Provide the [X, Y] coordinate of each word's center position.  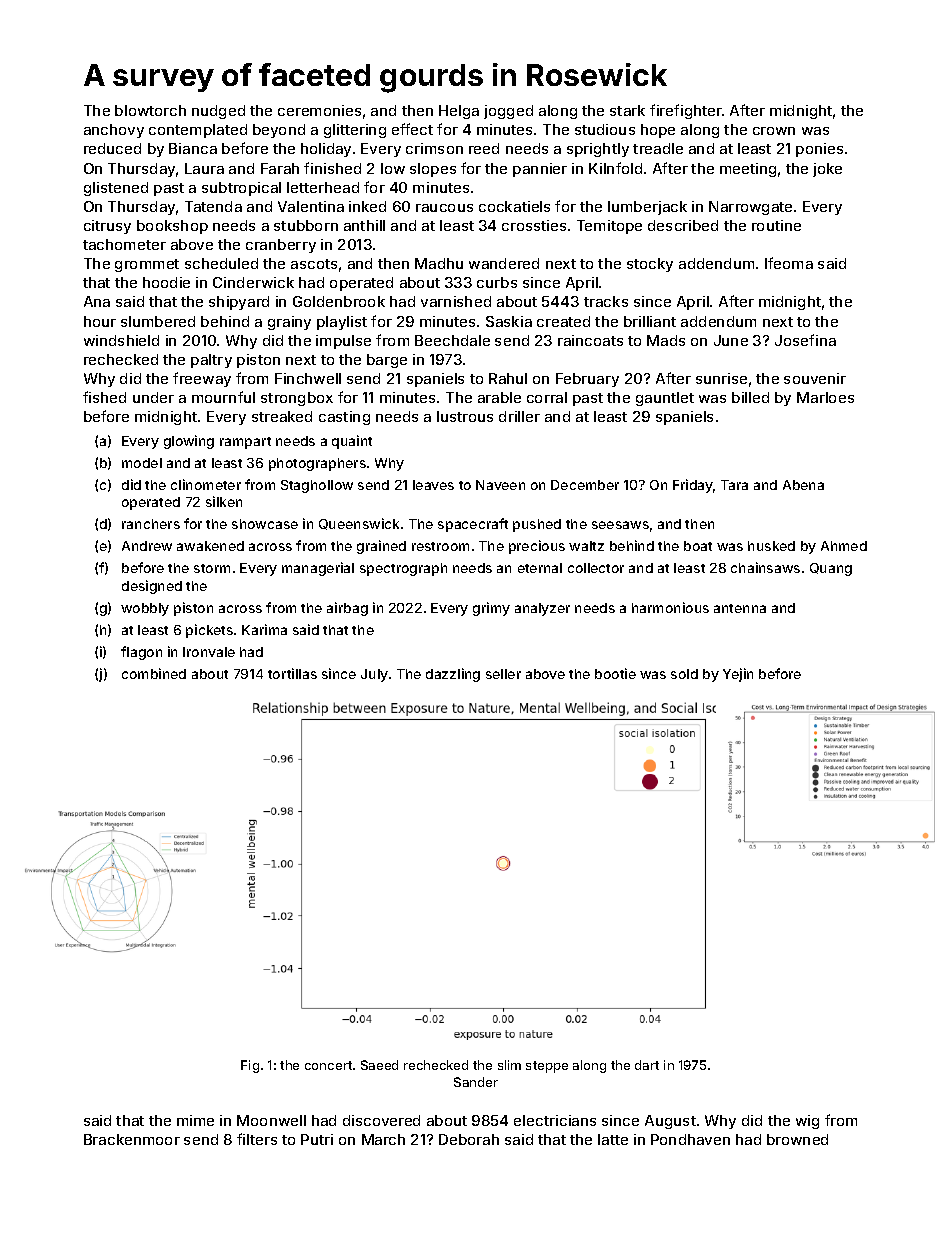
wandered [504, 263]
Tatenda [213, 206]
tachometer [124, 244]
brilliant [650, 321]
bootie [615, 673]
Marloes [825, 397]
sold [684, 674]
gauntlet [665, 399]
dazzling [453, 675]
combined [154, 673]
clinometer [206, 484]
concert [328, 1065]
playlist [342, 323]
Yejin [738, 675]
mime [195, 1120]
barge [387, 361]
